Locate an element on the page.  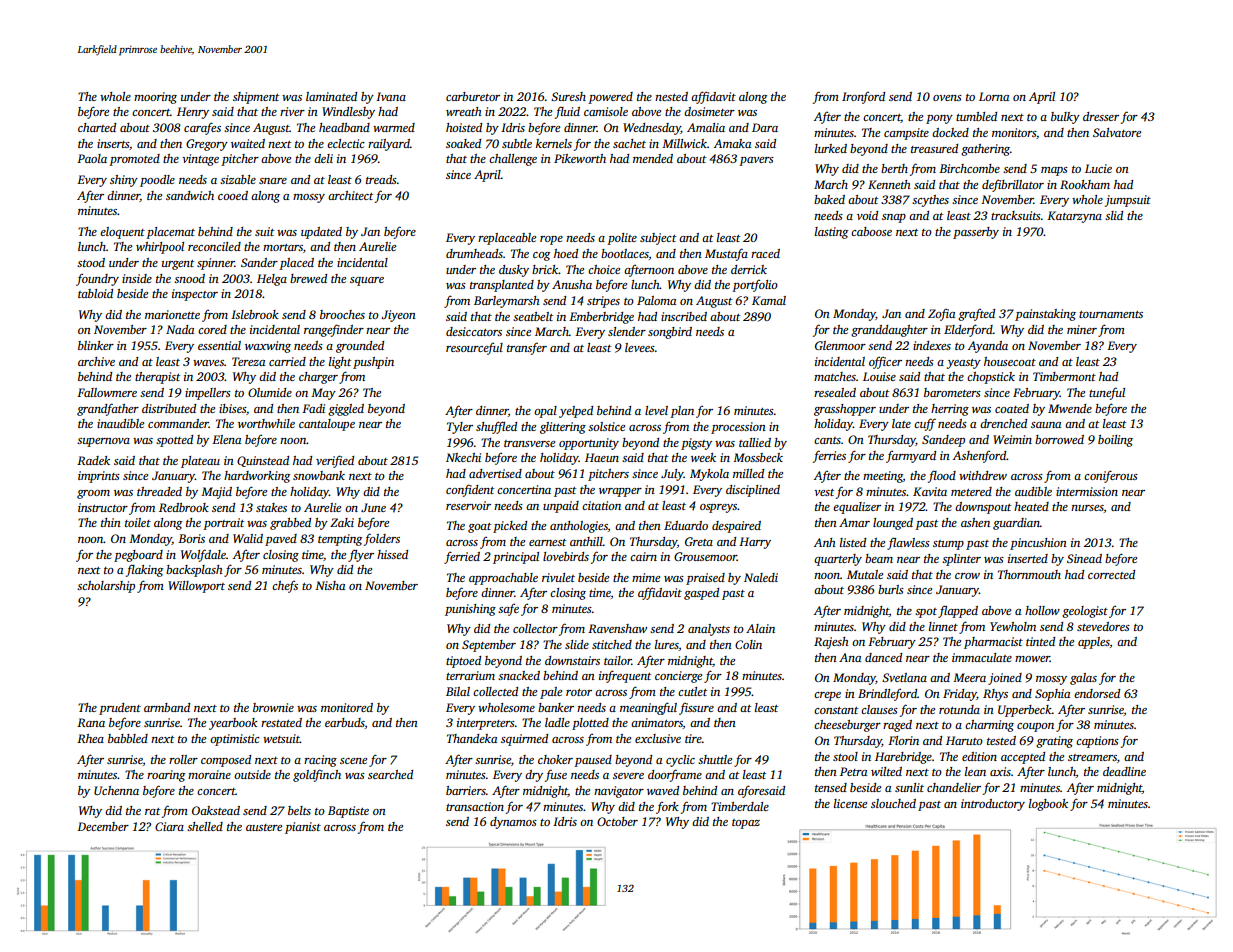
caboose is located at coordinates (871, 231).
